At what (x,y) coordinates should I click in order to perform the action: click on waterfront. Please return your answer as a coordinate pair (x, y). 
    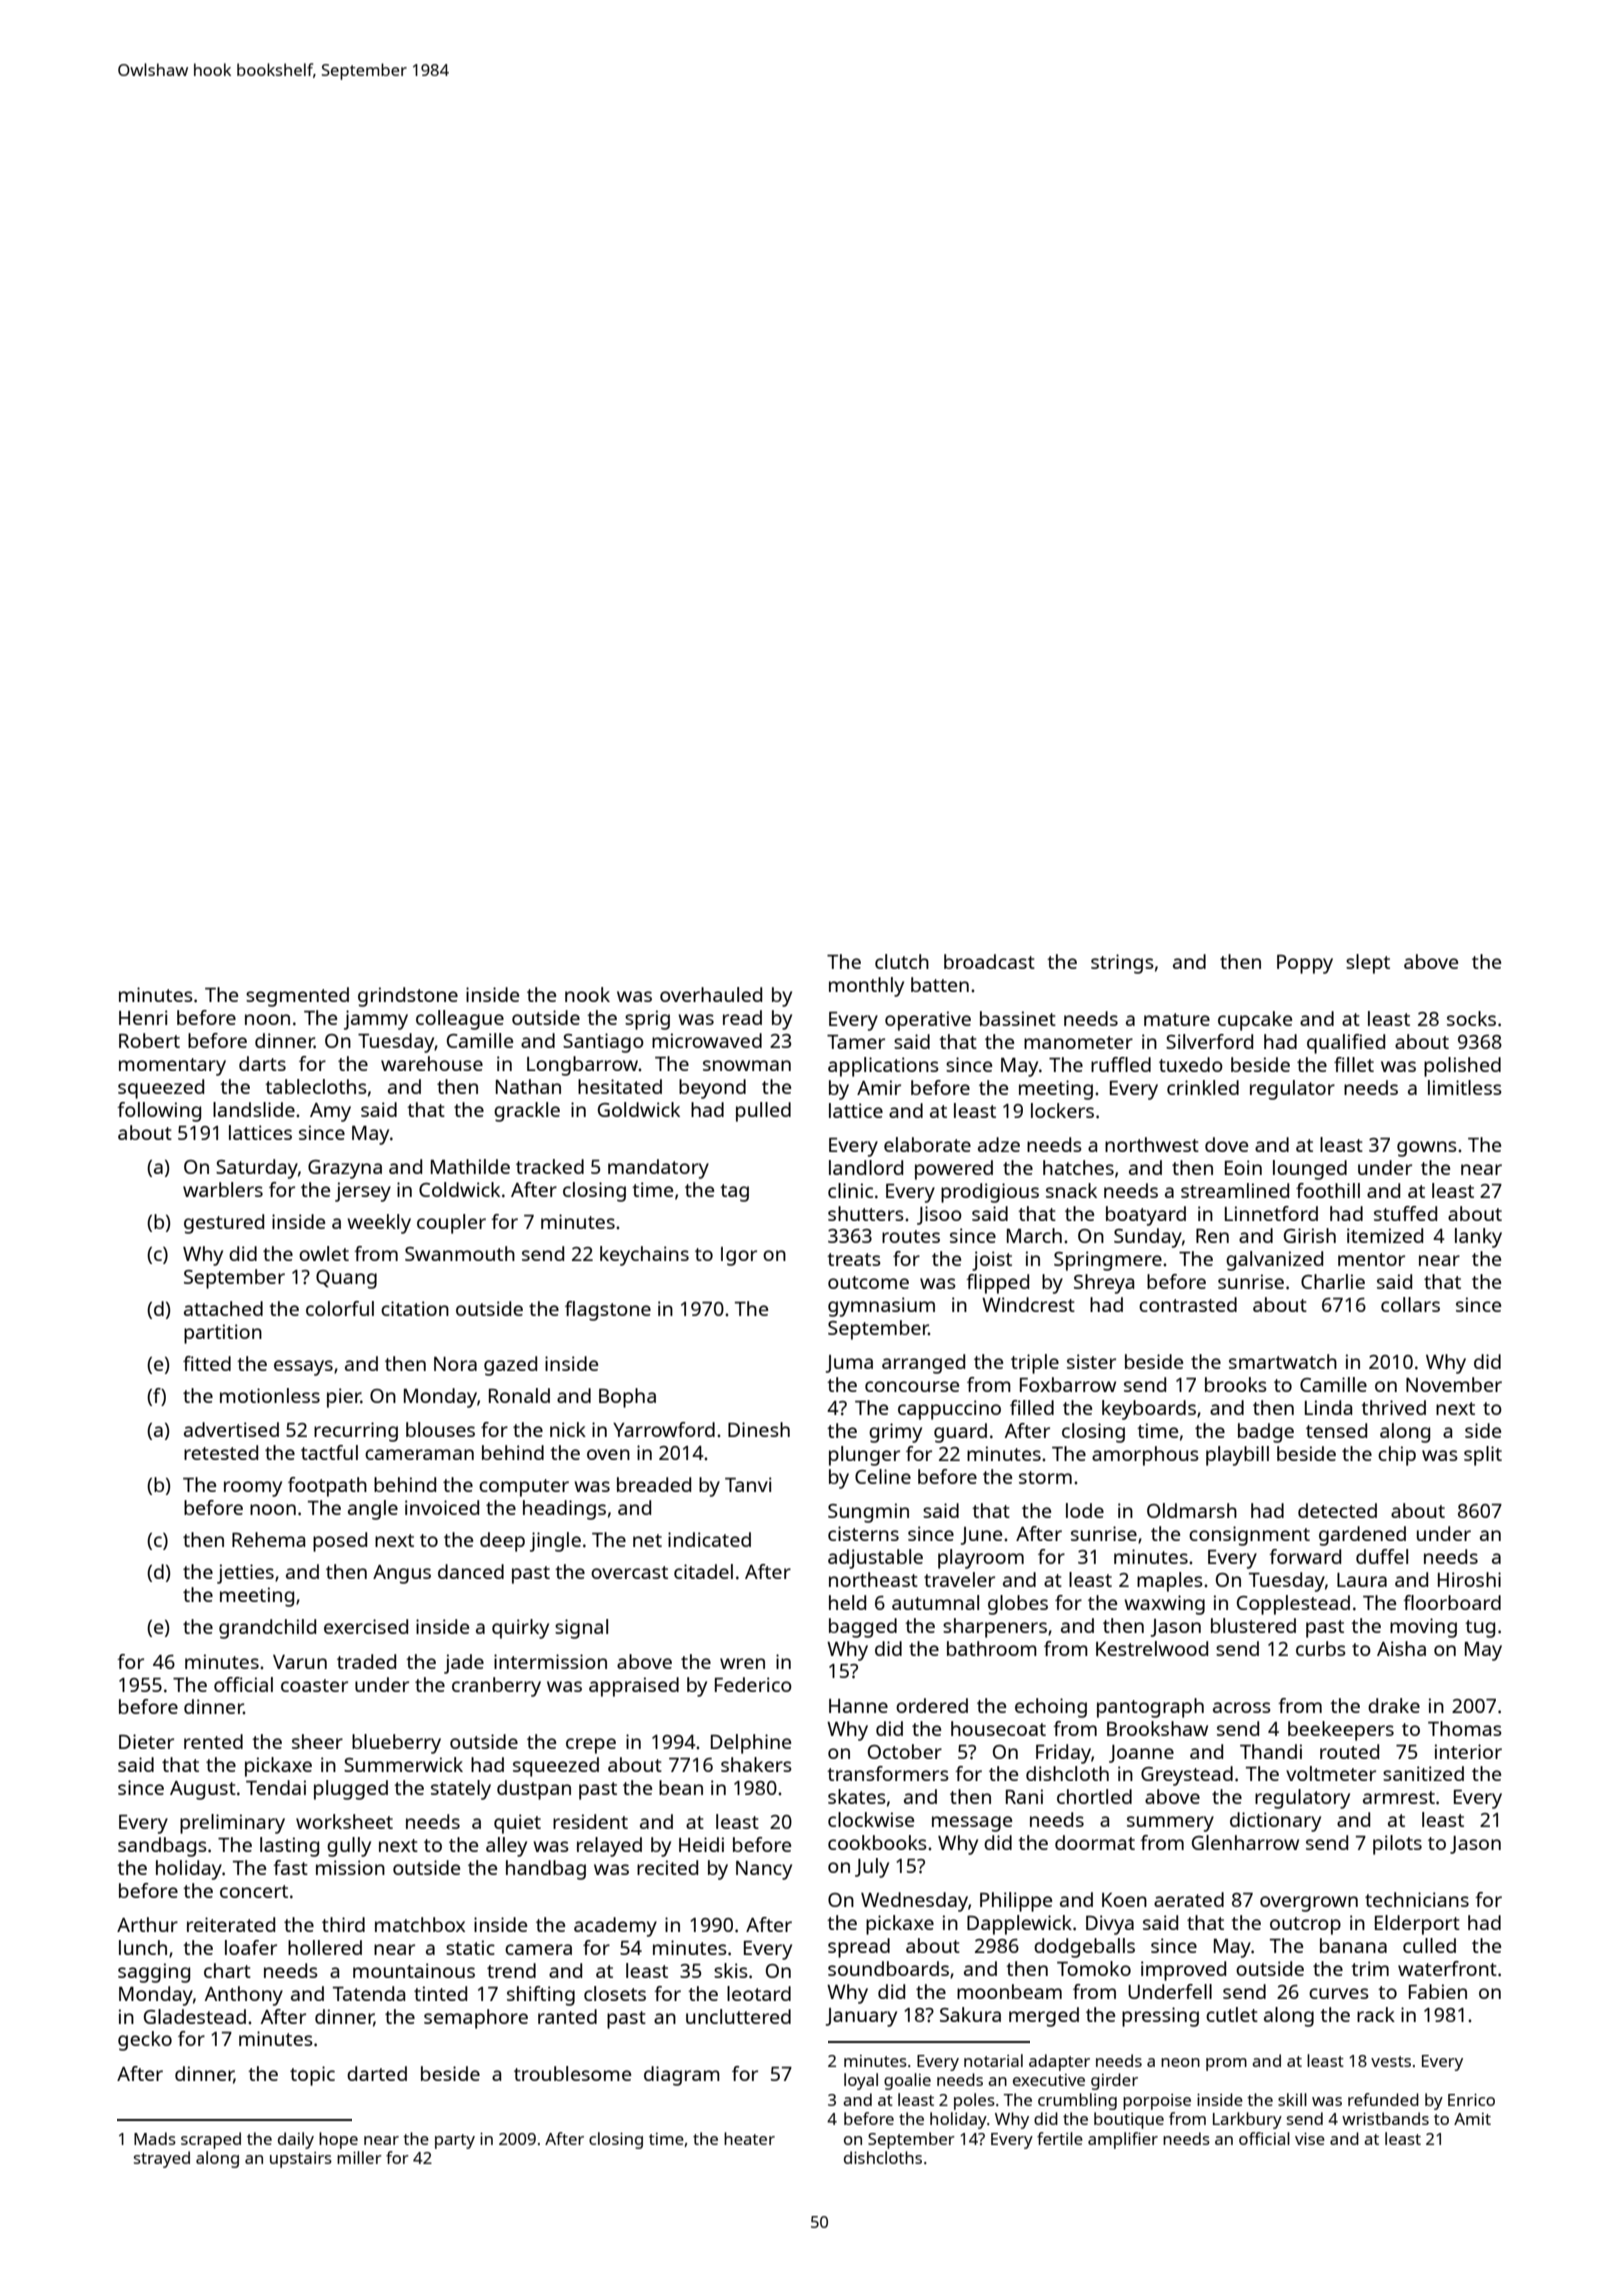
    Looking at the image, I should click on (1447, 1968).
